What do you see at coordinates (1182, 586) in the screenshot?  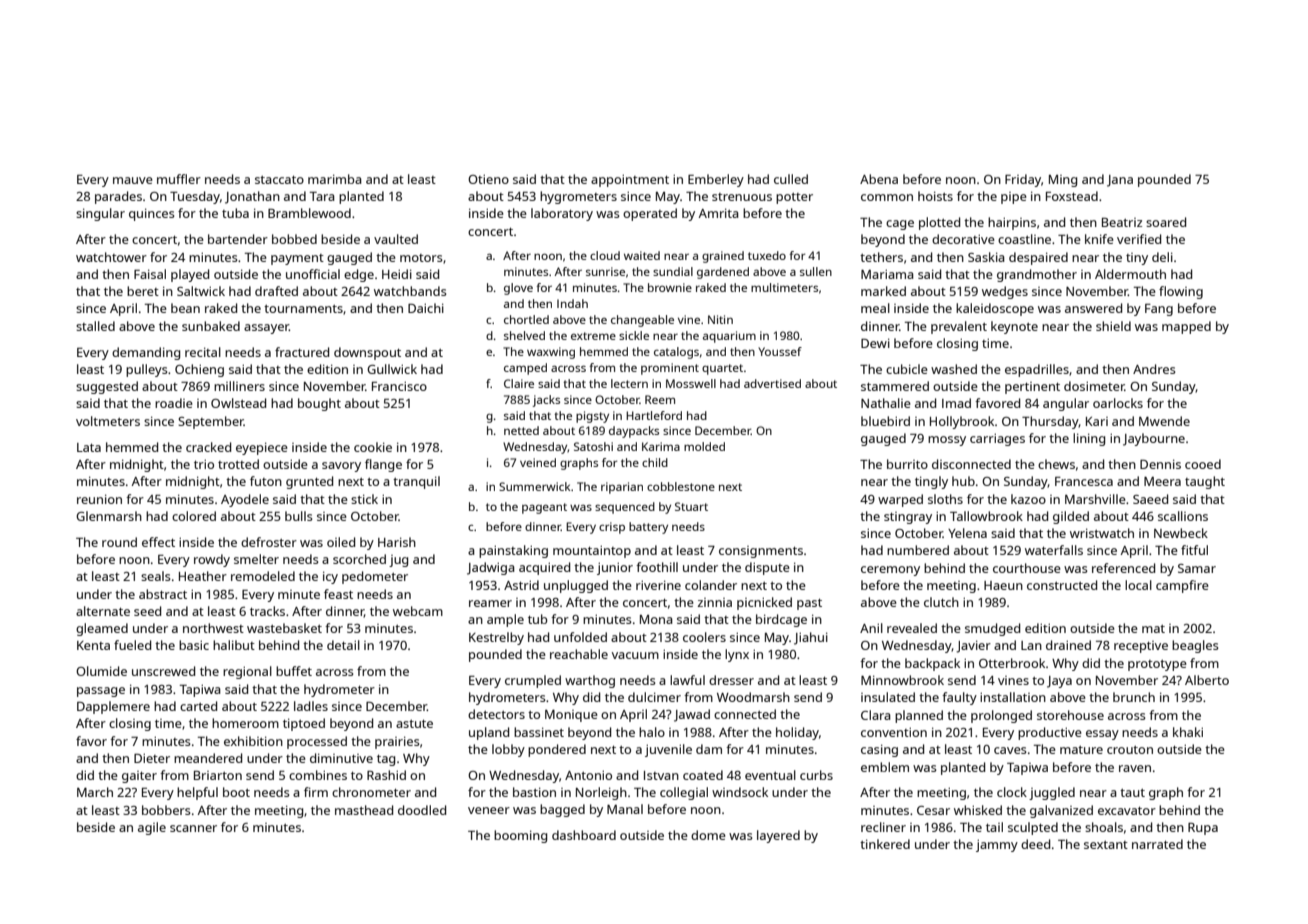 I see `campfire` at bounding box center [1182, 586].
